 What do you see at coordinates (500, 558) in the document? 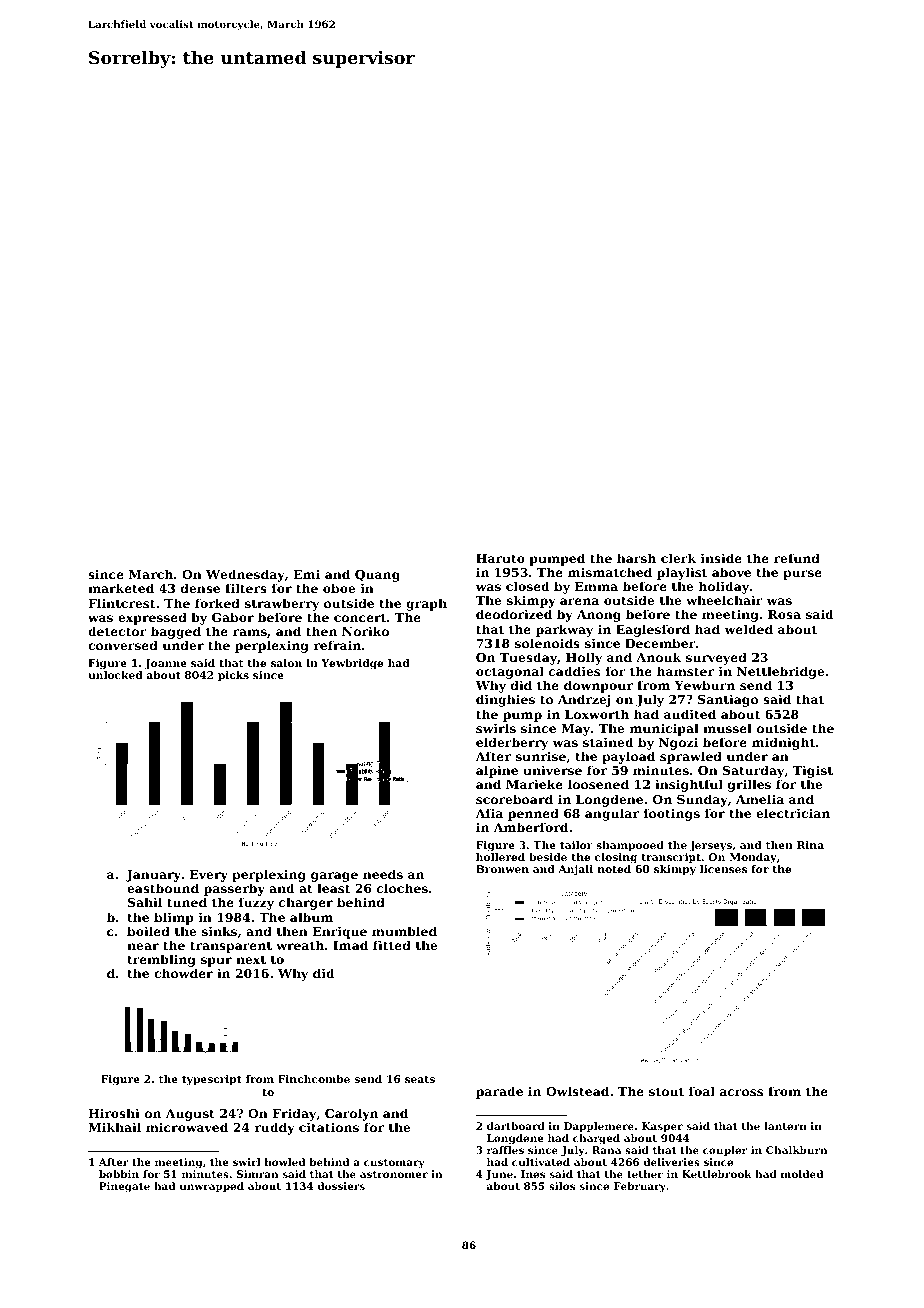
I see `Haruto` at bounding box center [500, 558].
